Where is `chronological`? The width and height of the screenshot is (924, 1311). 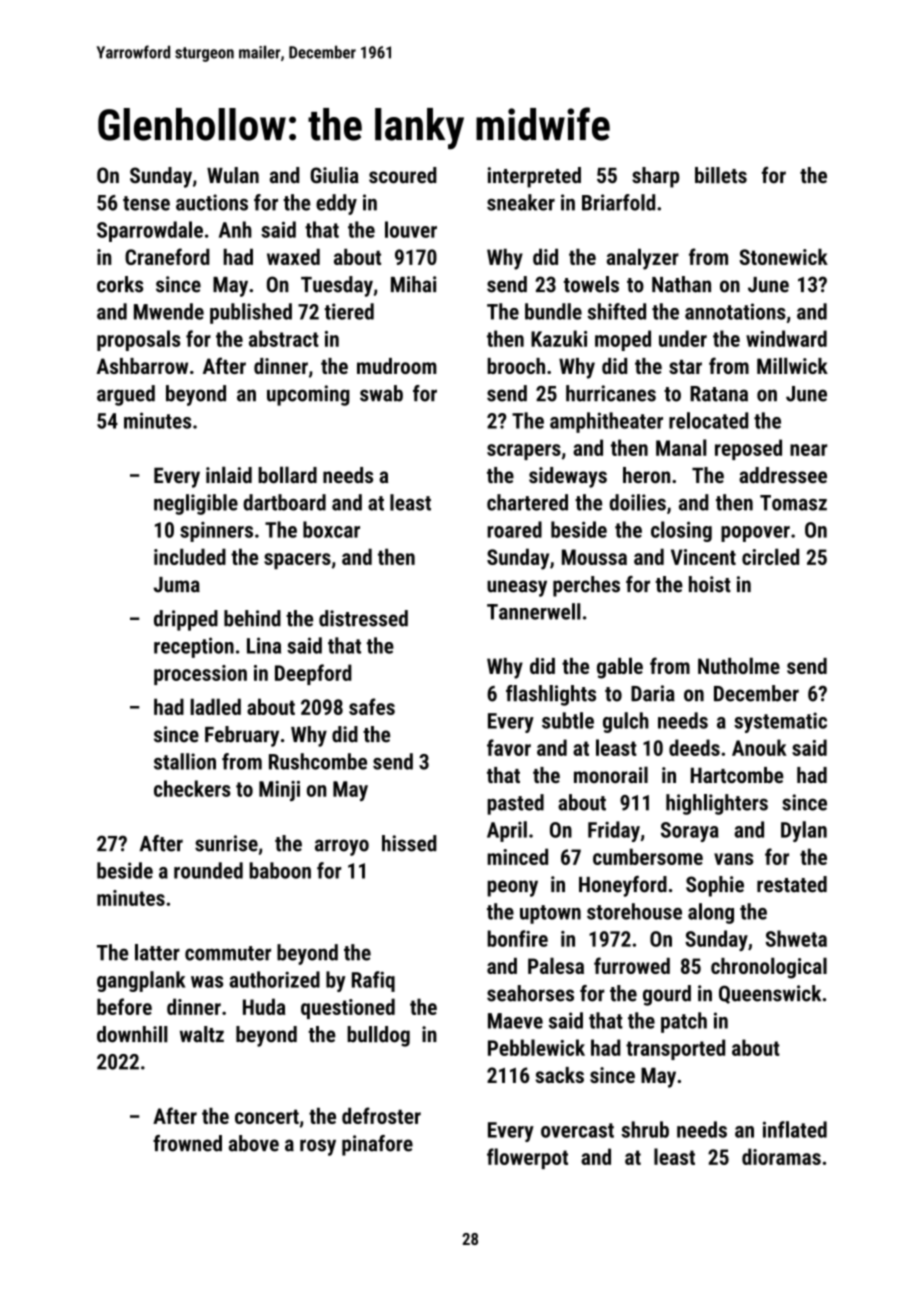
chronological is located at coordinates (769, 968).
